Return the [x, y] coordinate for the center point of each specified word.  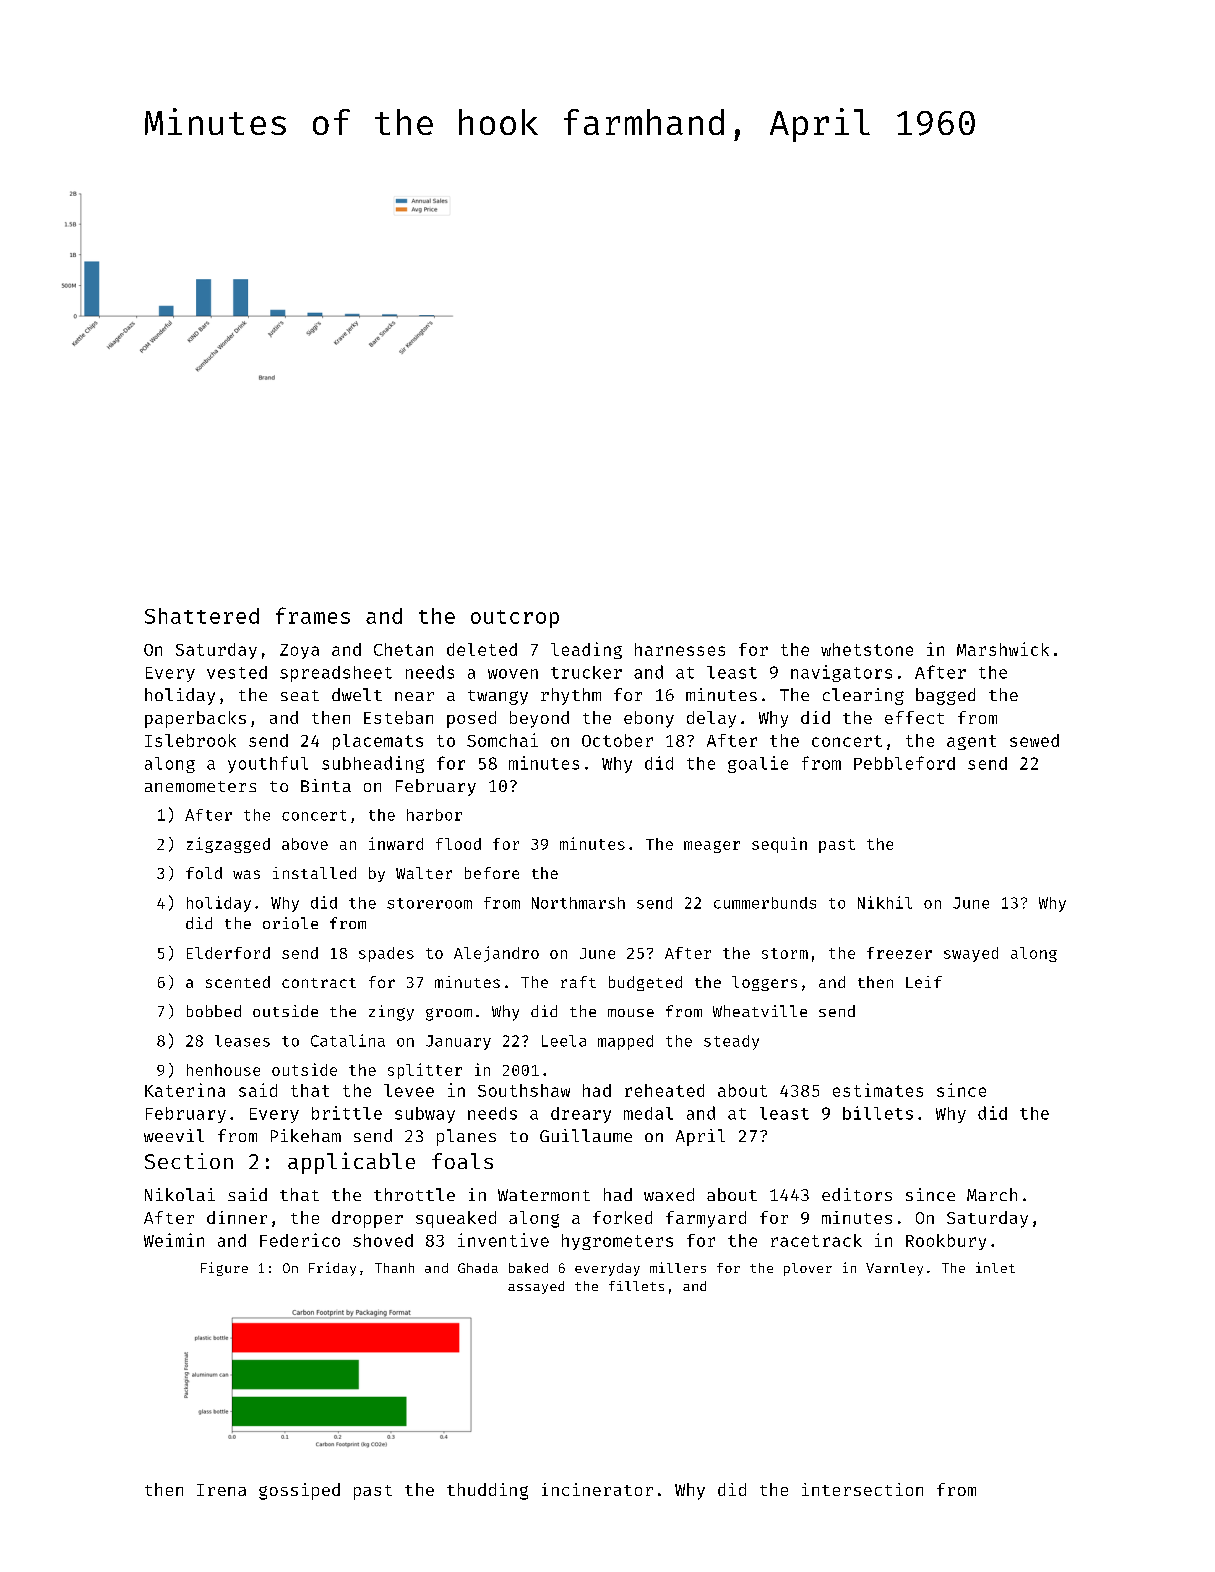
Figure [224, 1269]
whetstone [867, 649]
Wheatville [760, 1011]
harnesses [680, 649]
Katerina [185, 1090]
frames [313, 615]
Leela [564, 1041]
